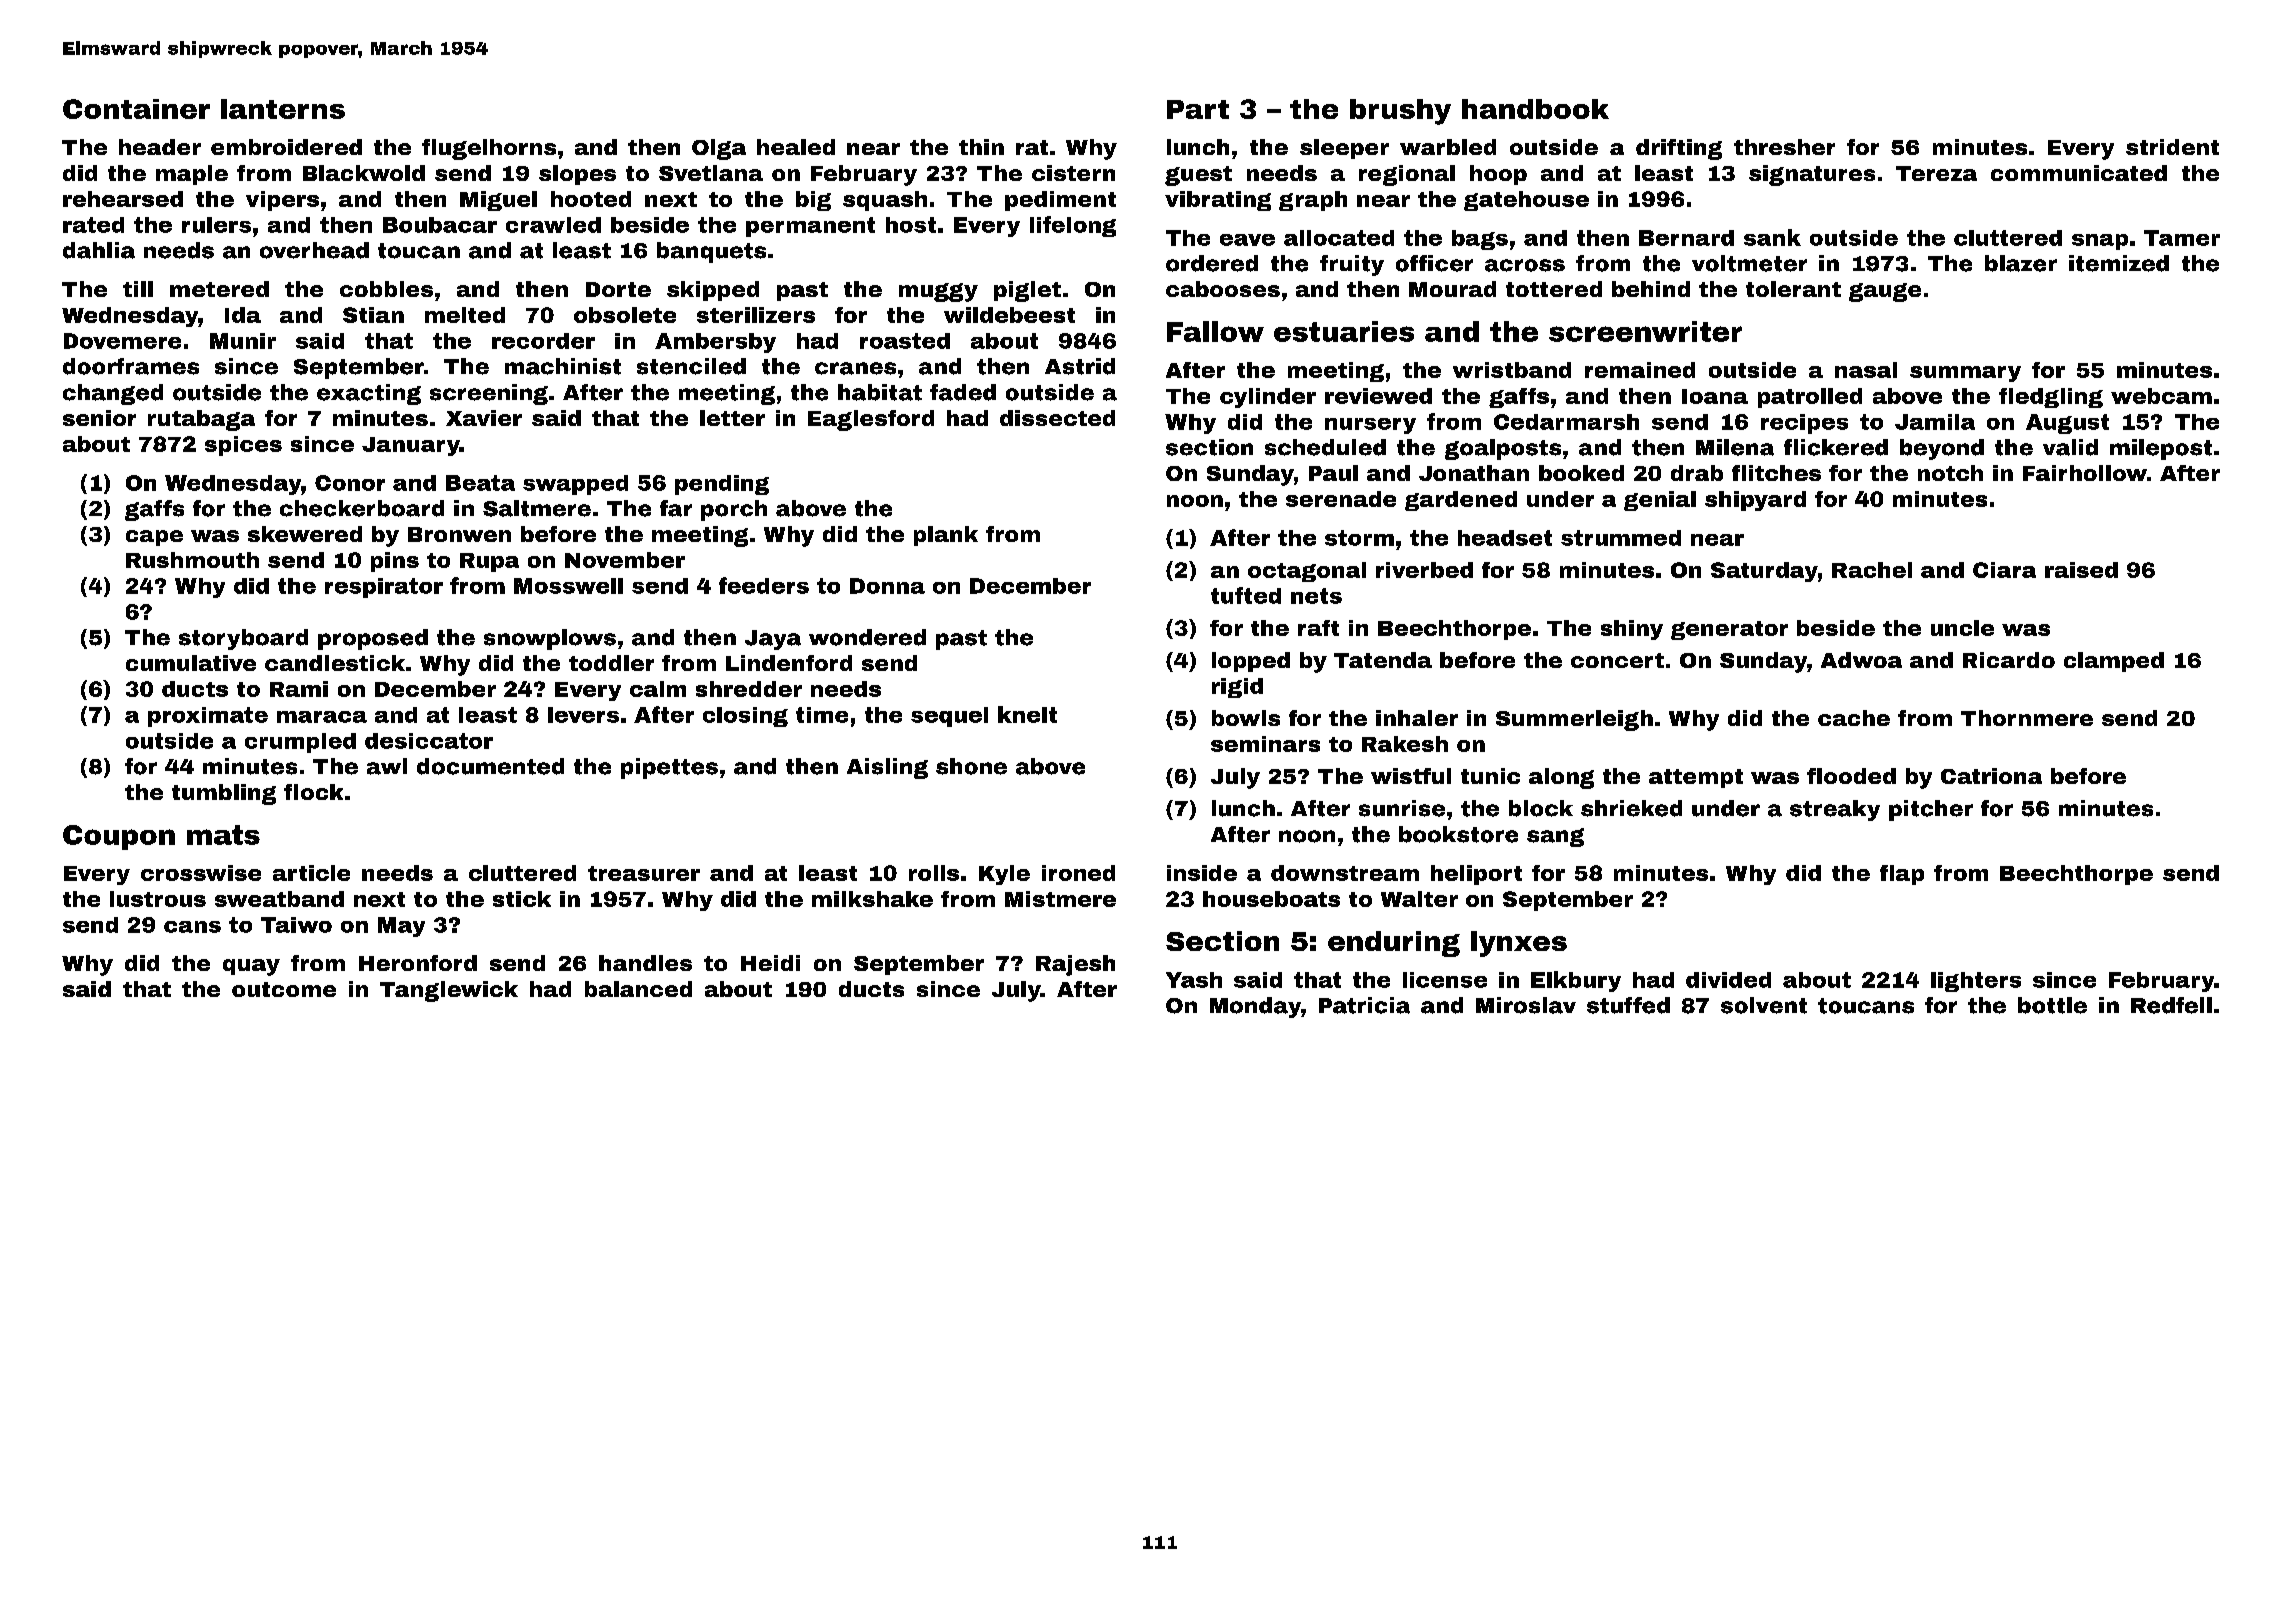 This document has height=1614, width=2282. What do you see at coordinates (1255, 1007) in the document?
I see `Monday` at bounding box center [1255, 1007].
